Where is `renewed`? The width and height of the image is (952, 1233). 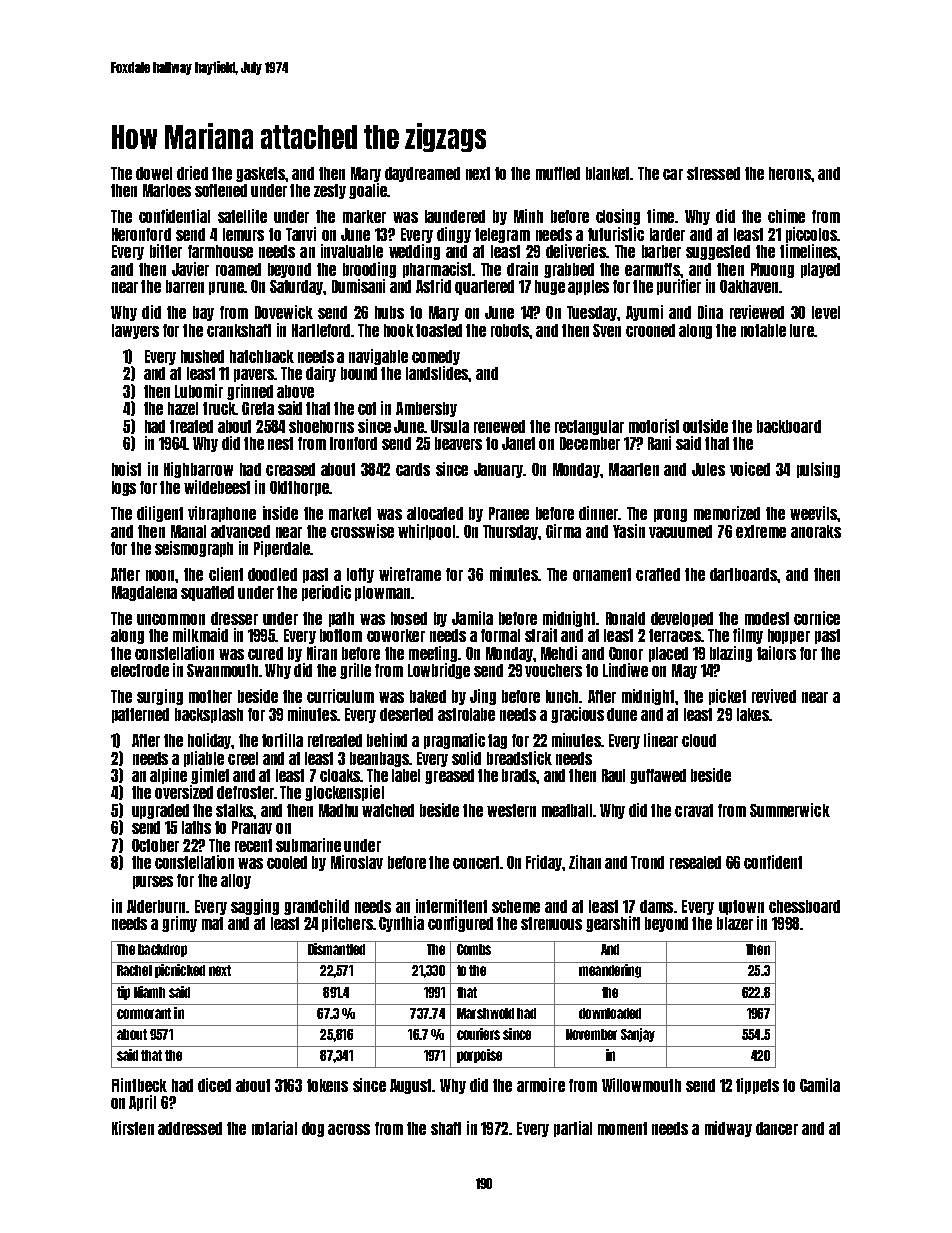 renewed is located at coordinates (499, 426).
